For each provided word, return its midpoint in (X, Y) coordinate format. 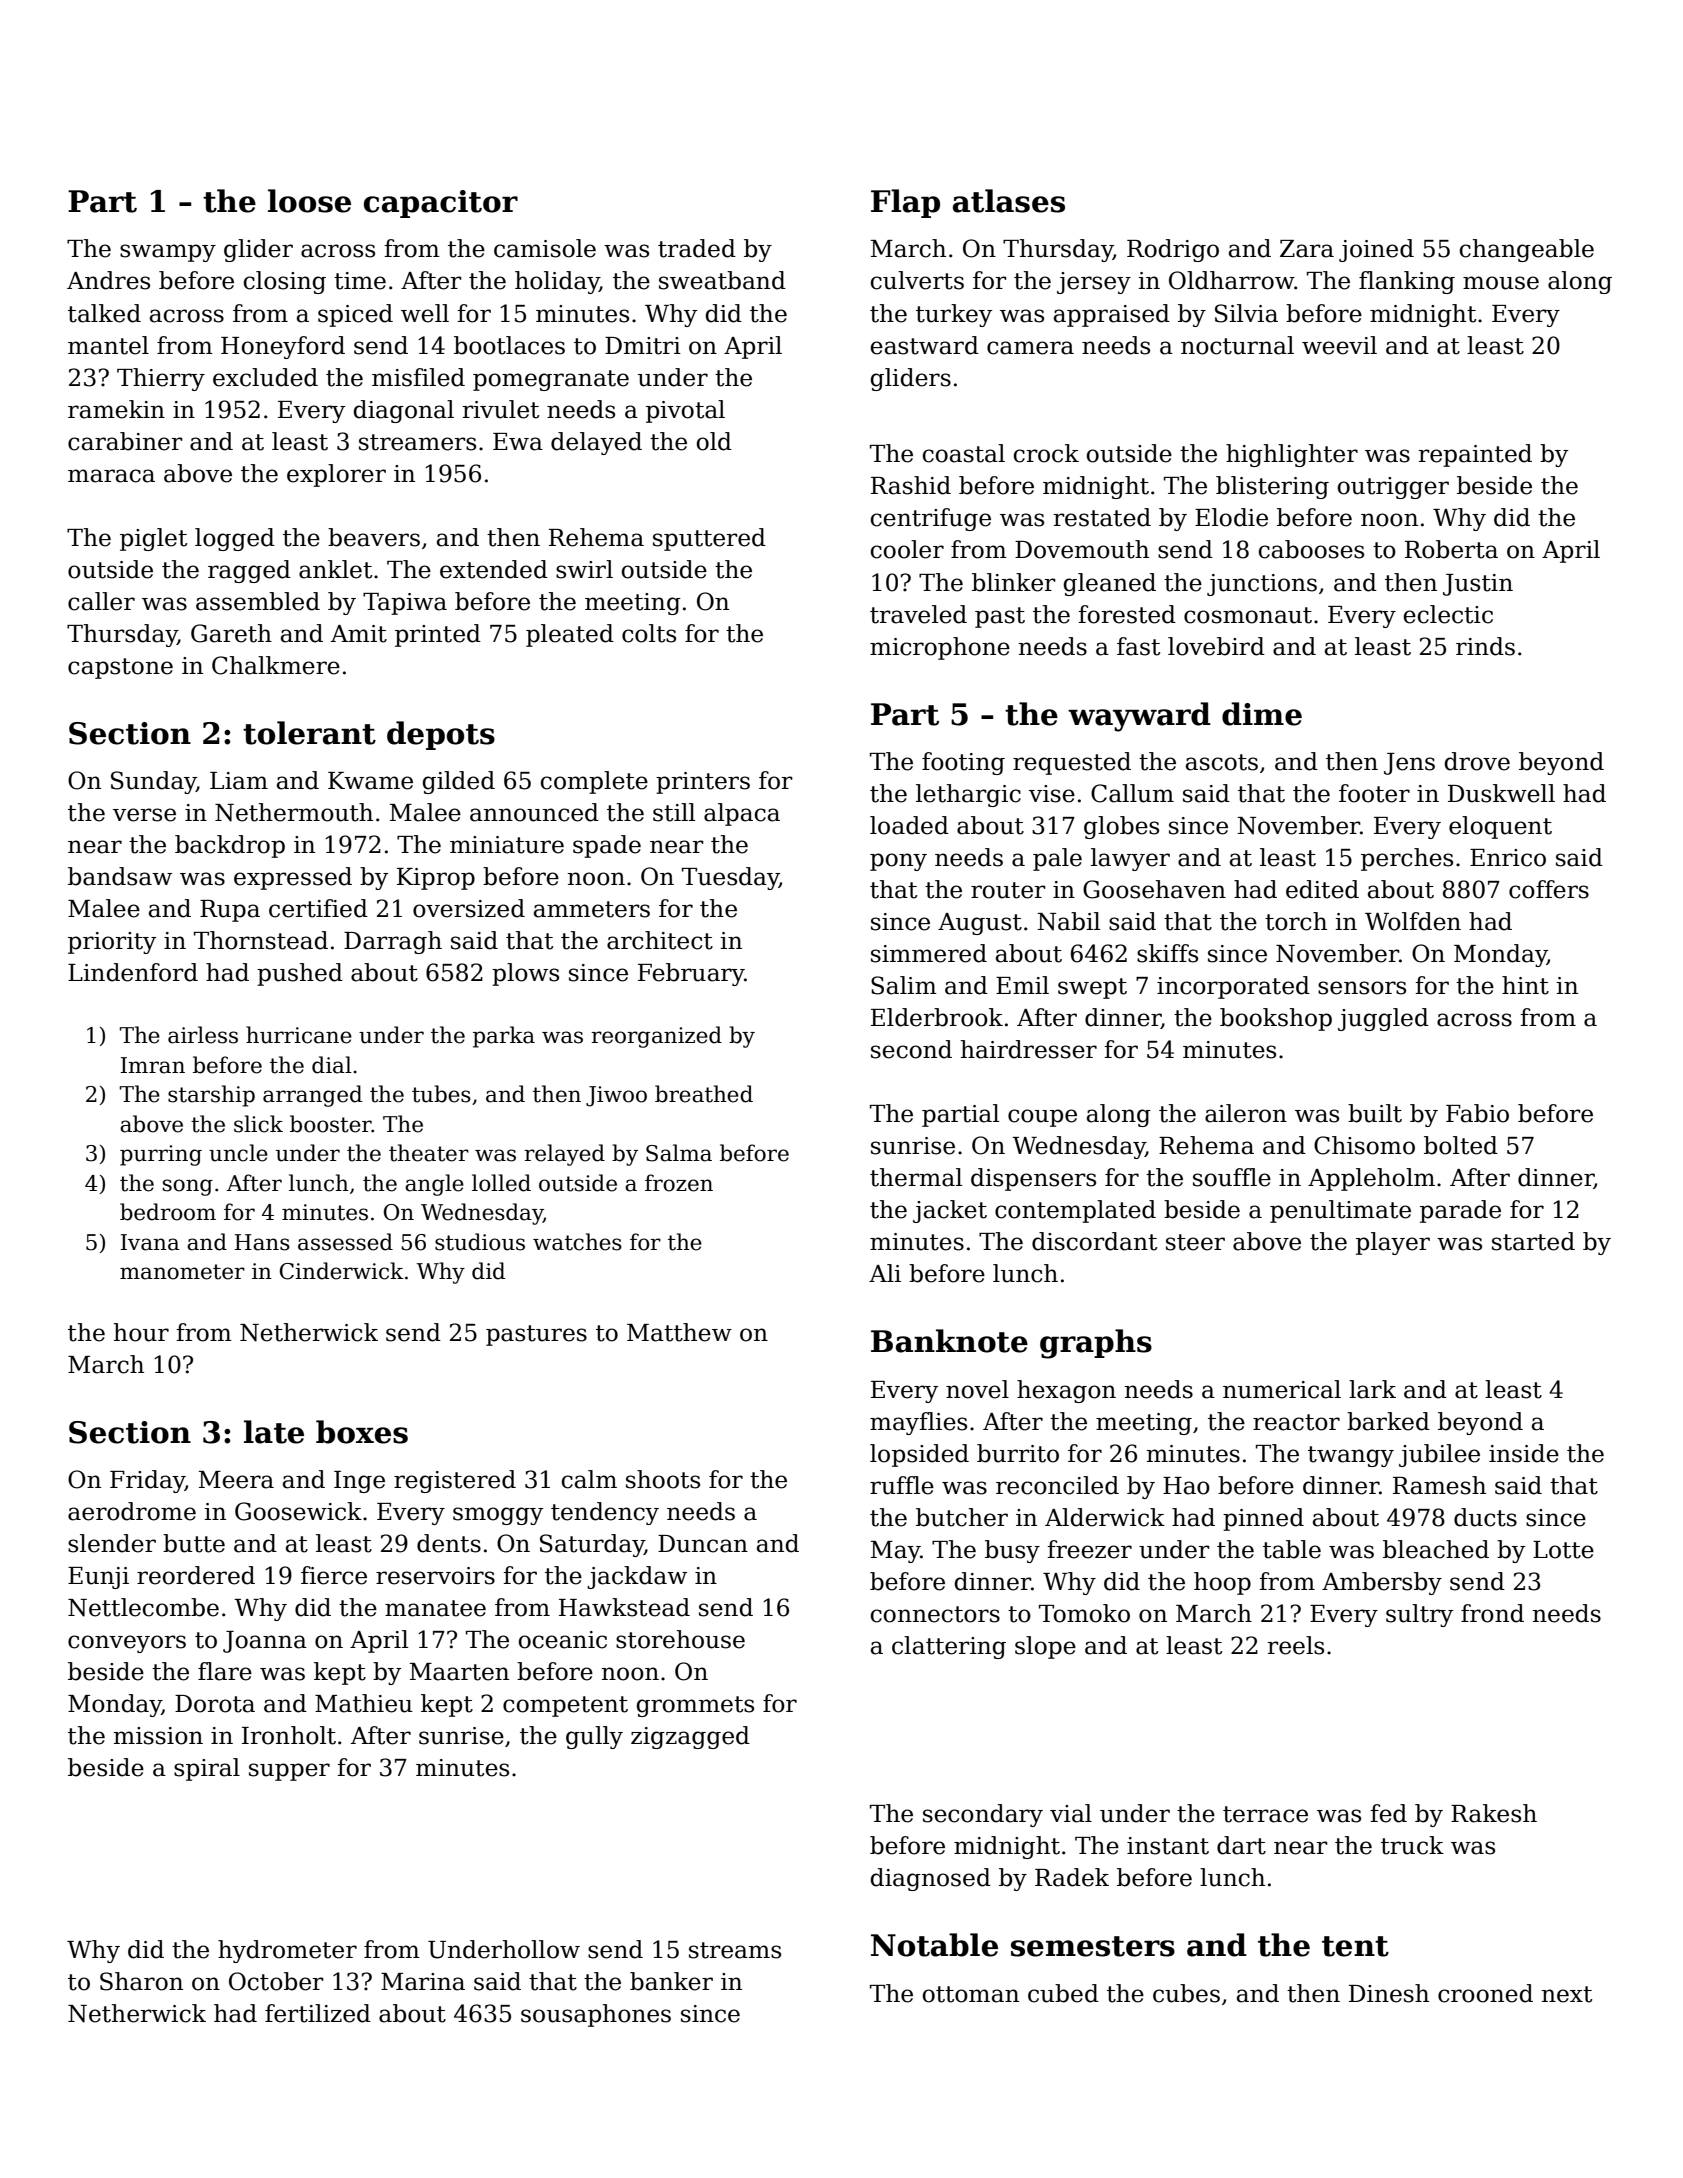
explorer (336, 475)
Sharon (141, 1981)
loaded (909, 825)
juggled (1383, 1019)
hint (1525, 985)
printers (703, 783)
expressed (293, 878)
